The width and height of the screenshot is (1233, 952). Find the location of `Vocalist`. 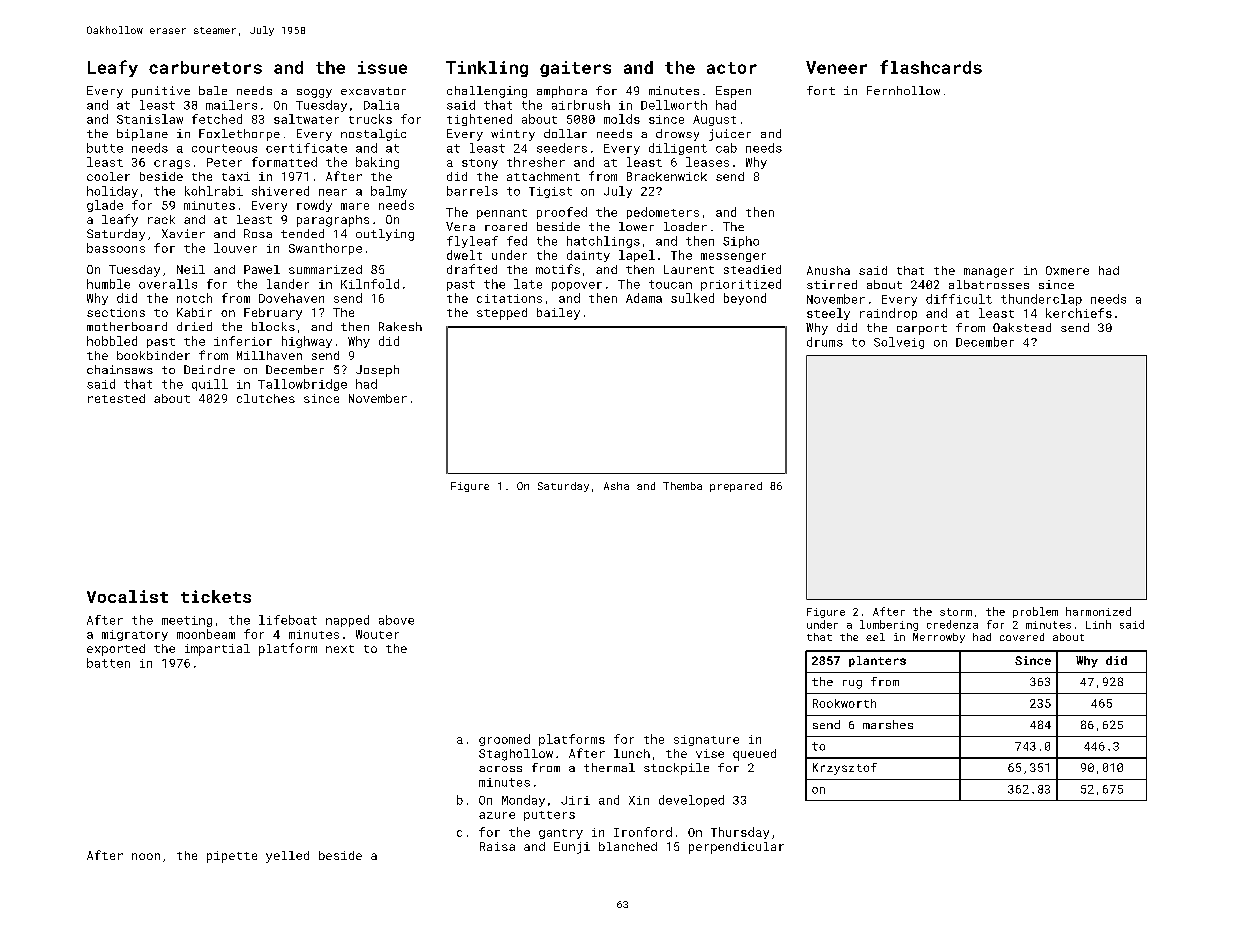

Vocalist is located at coordinates (127, 596).
